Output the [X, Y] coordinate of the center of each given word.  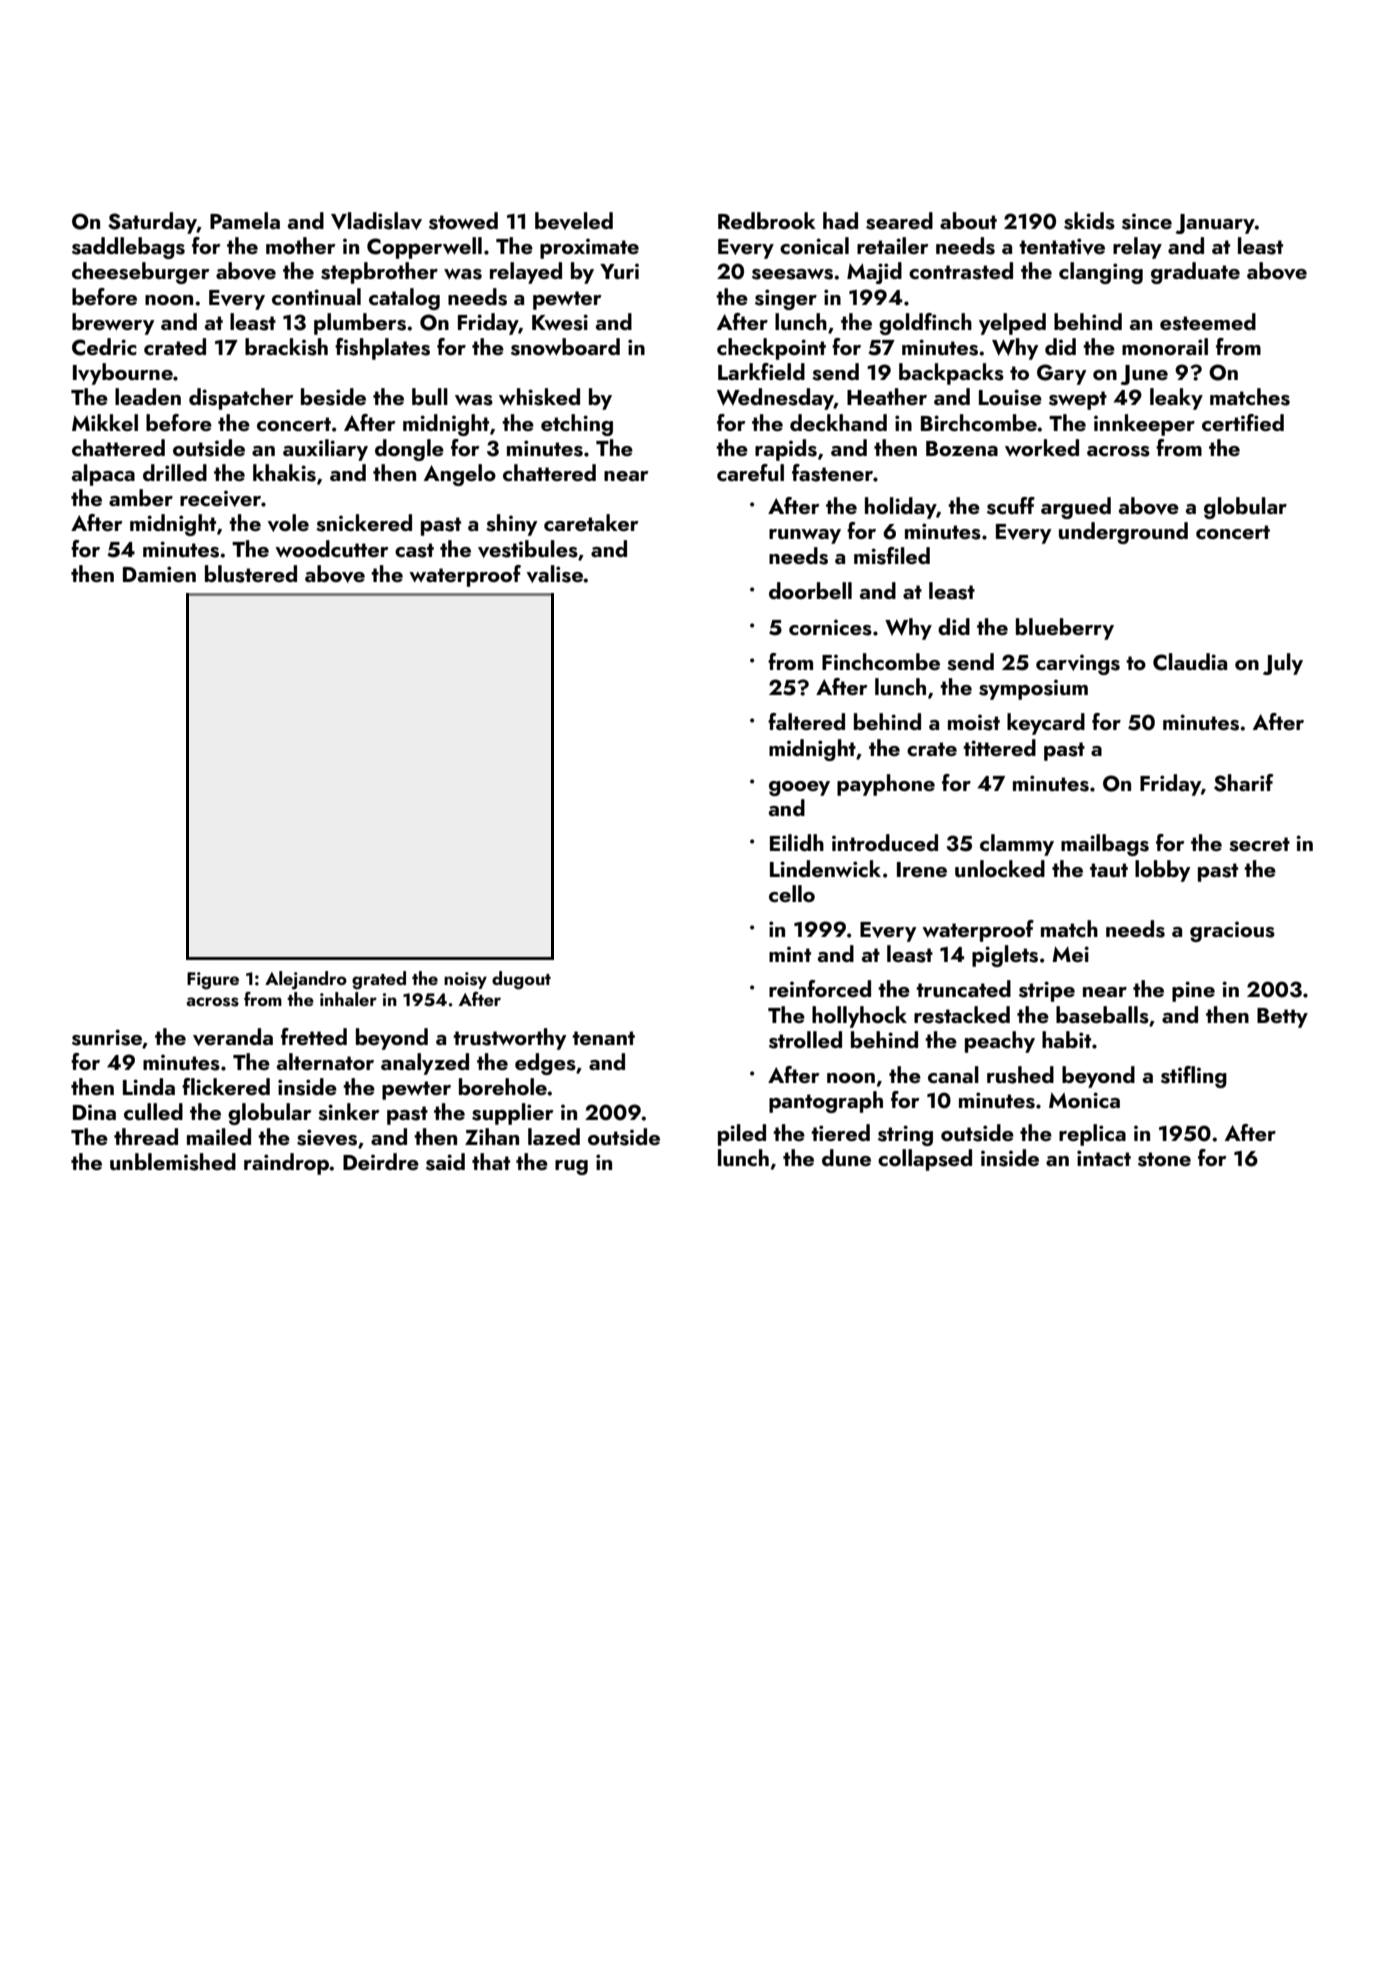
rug [571, 1167]
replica [1092, 1135]
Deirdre [381, 1161]
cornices [830, 627]
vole [288, 523]
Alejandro [306, 980]
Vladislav [376, 221]
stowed [463, 221]
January [1215, 224]
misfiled [892, 556]
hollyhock [859, 1017]
